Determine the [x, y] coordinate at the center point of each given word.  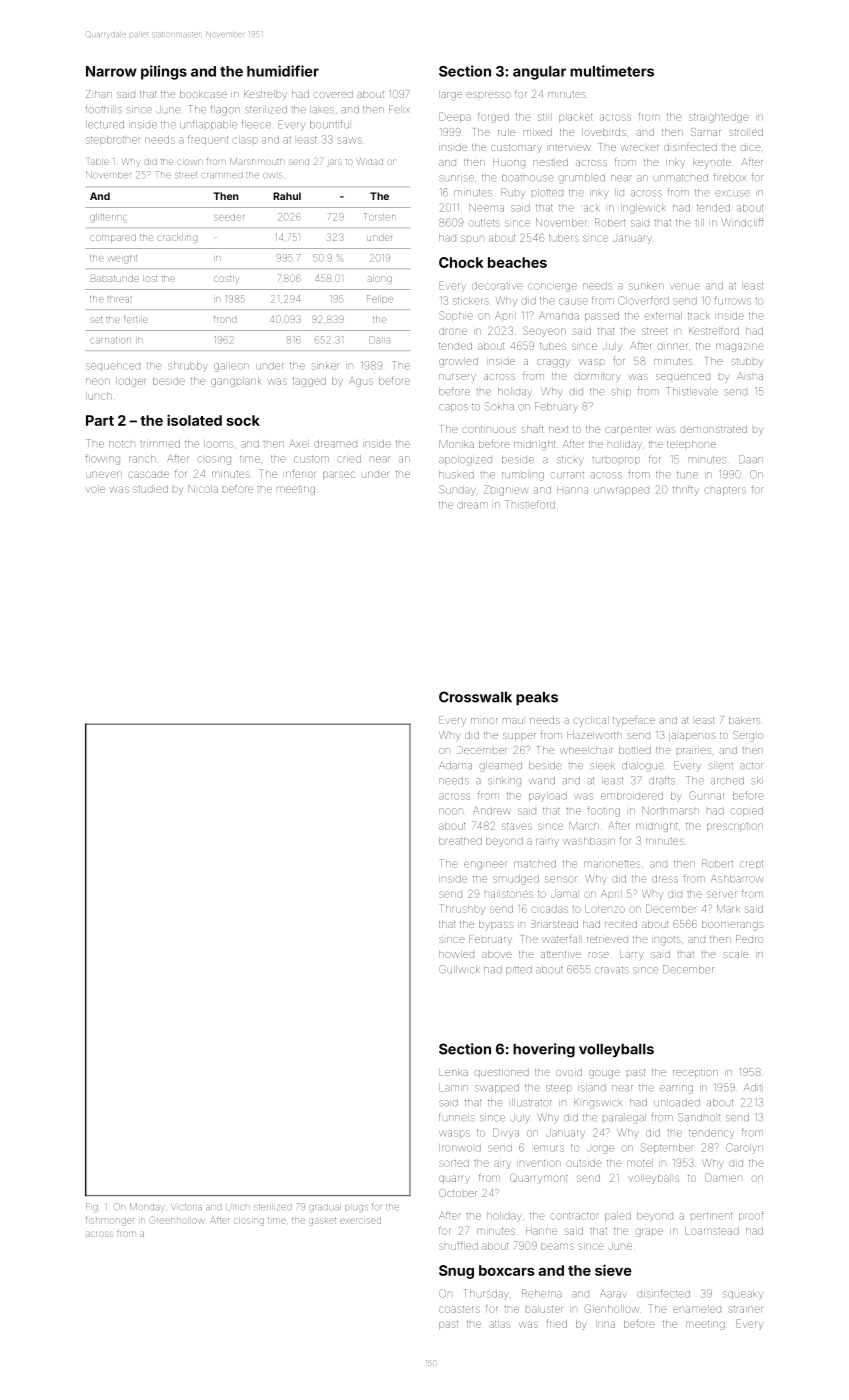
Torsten [380, 217]
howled [456, 954]
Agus [361, 382]
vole [95, 489]
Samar [706, 132]
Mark [728, 909]
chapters [725, 490]
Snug [456, 1272]
